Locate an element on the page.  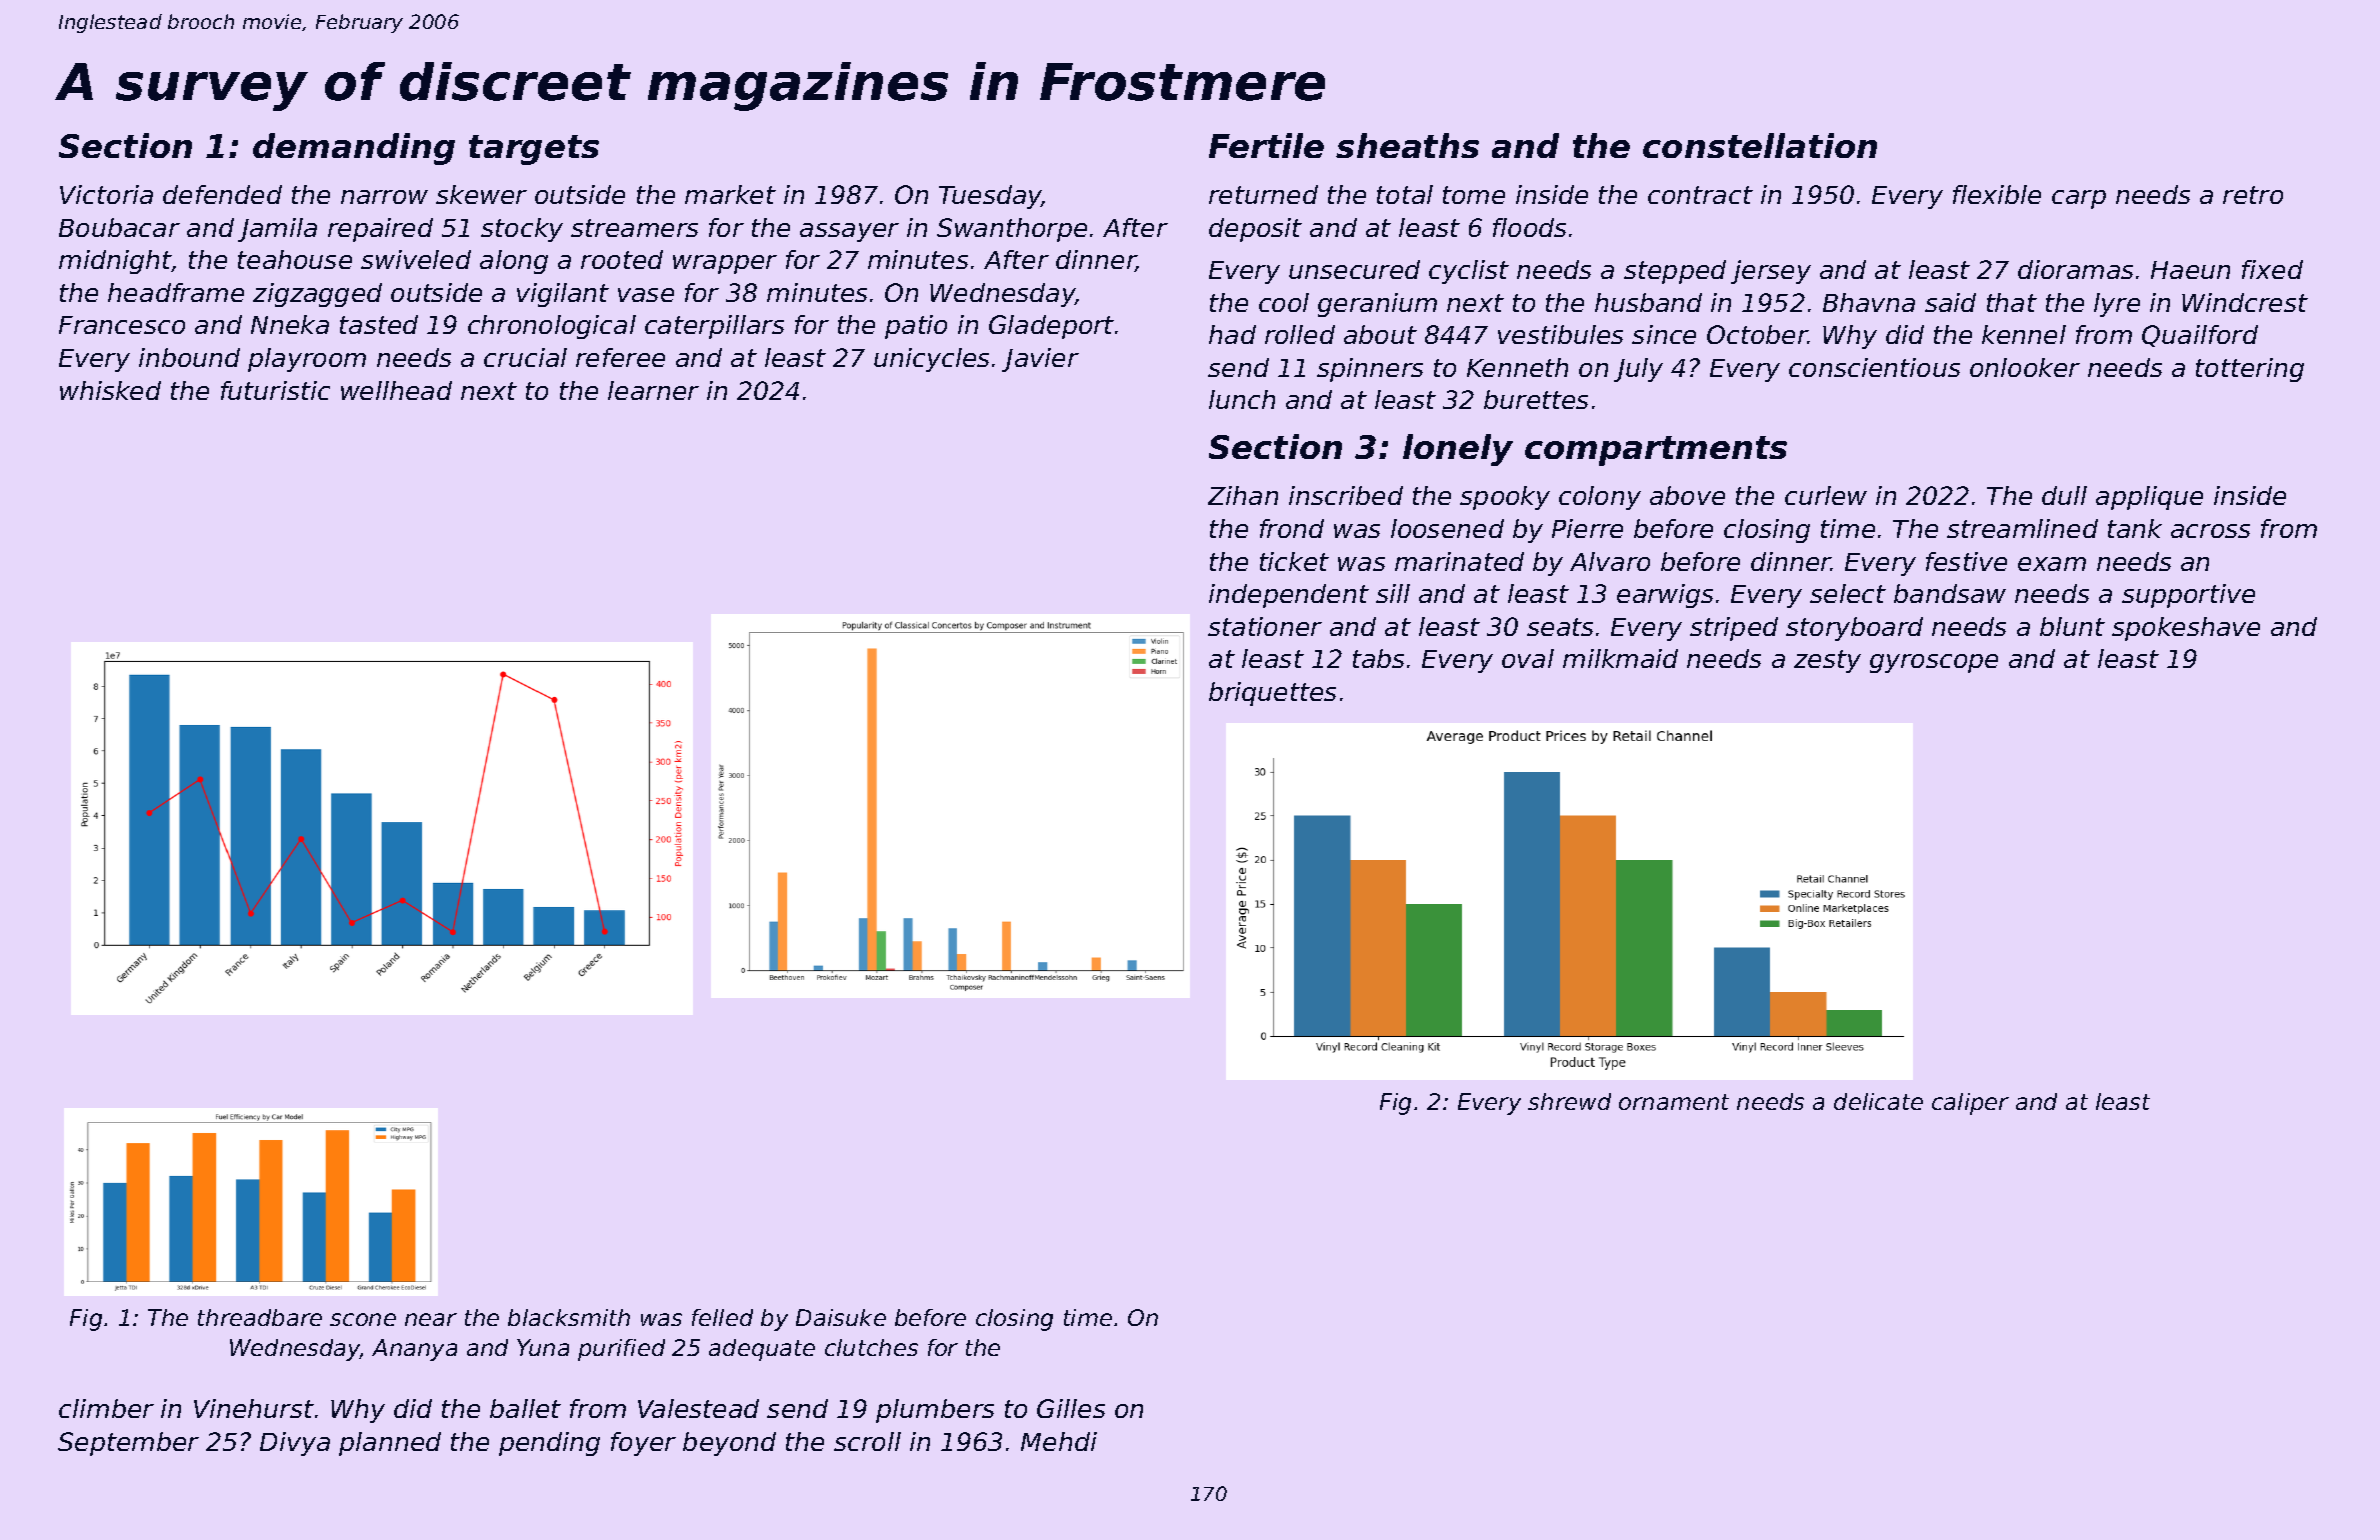
caliper is located at coordinates (1970, 1104).
